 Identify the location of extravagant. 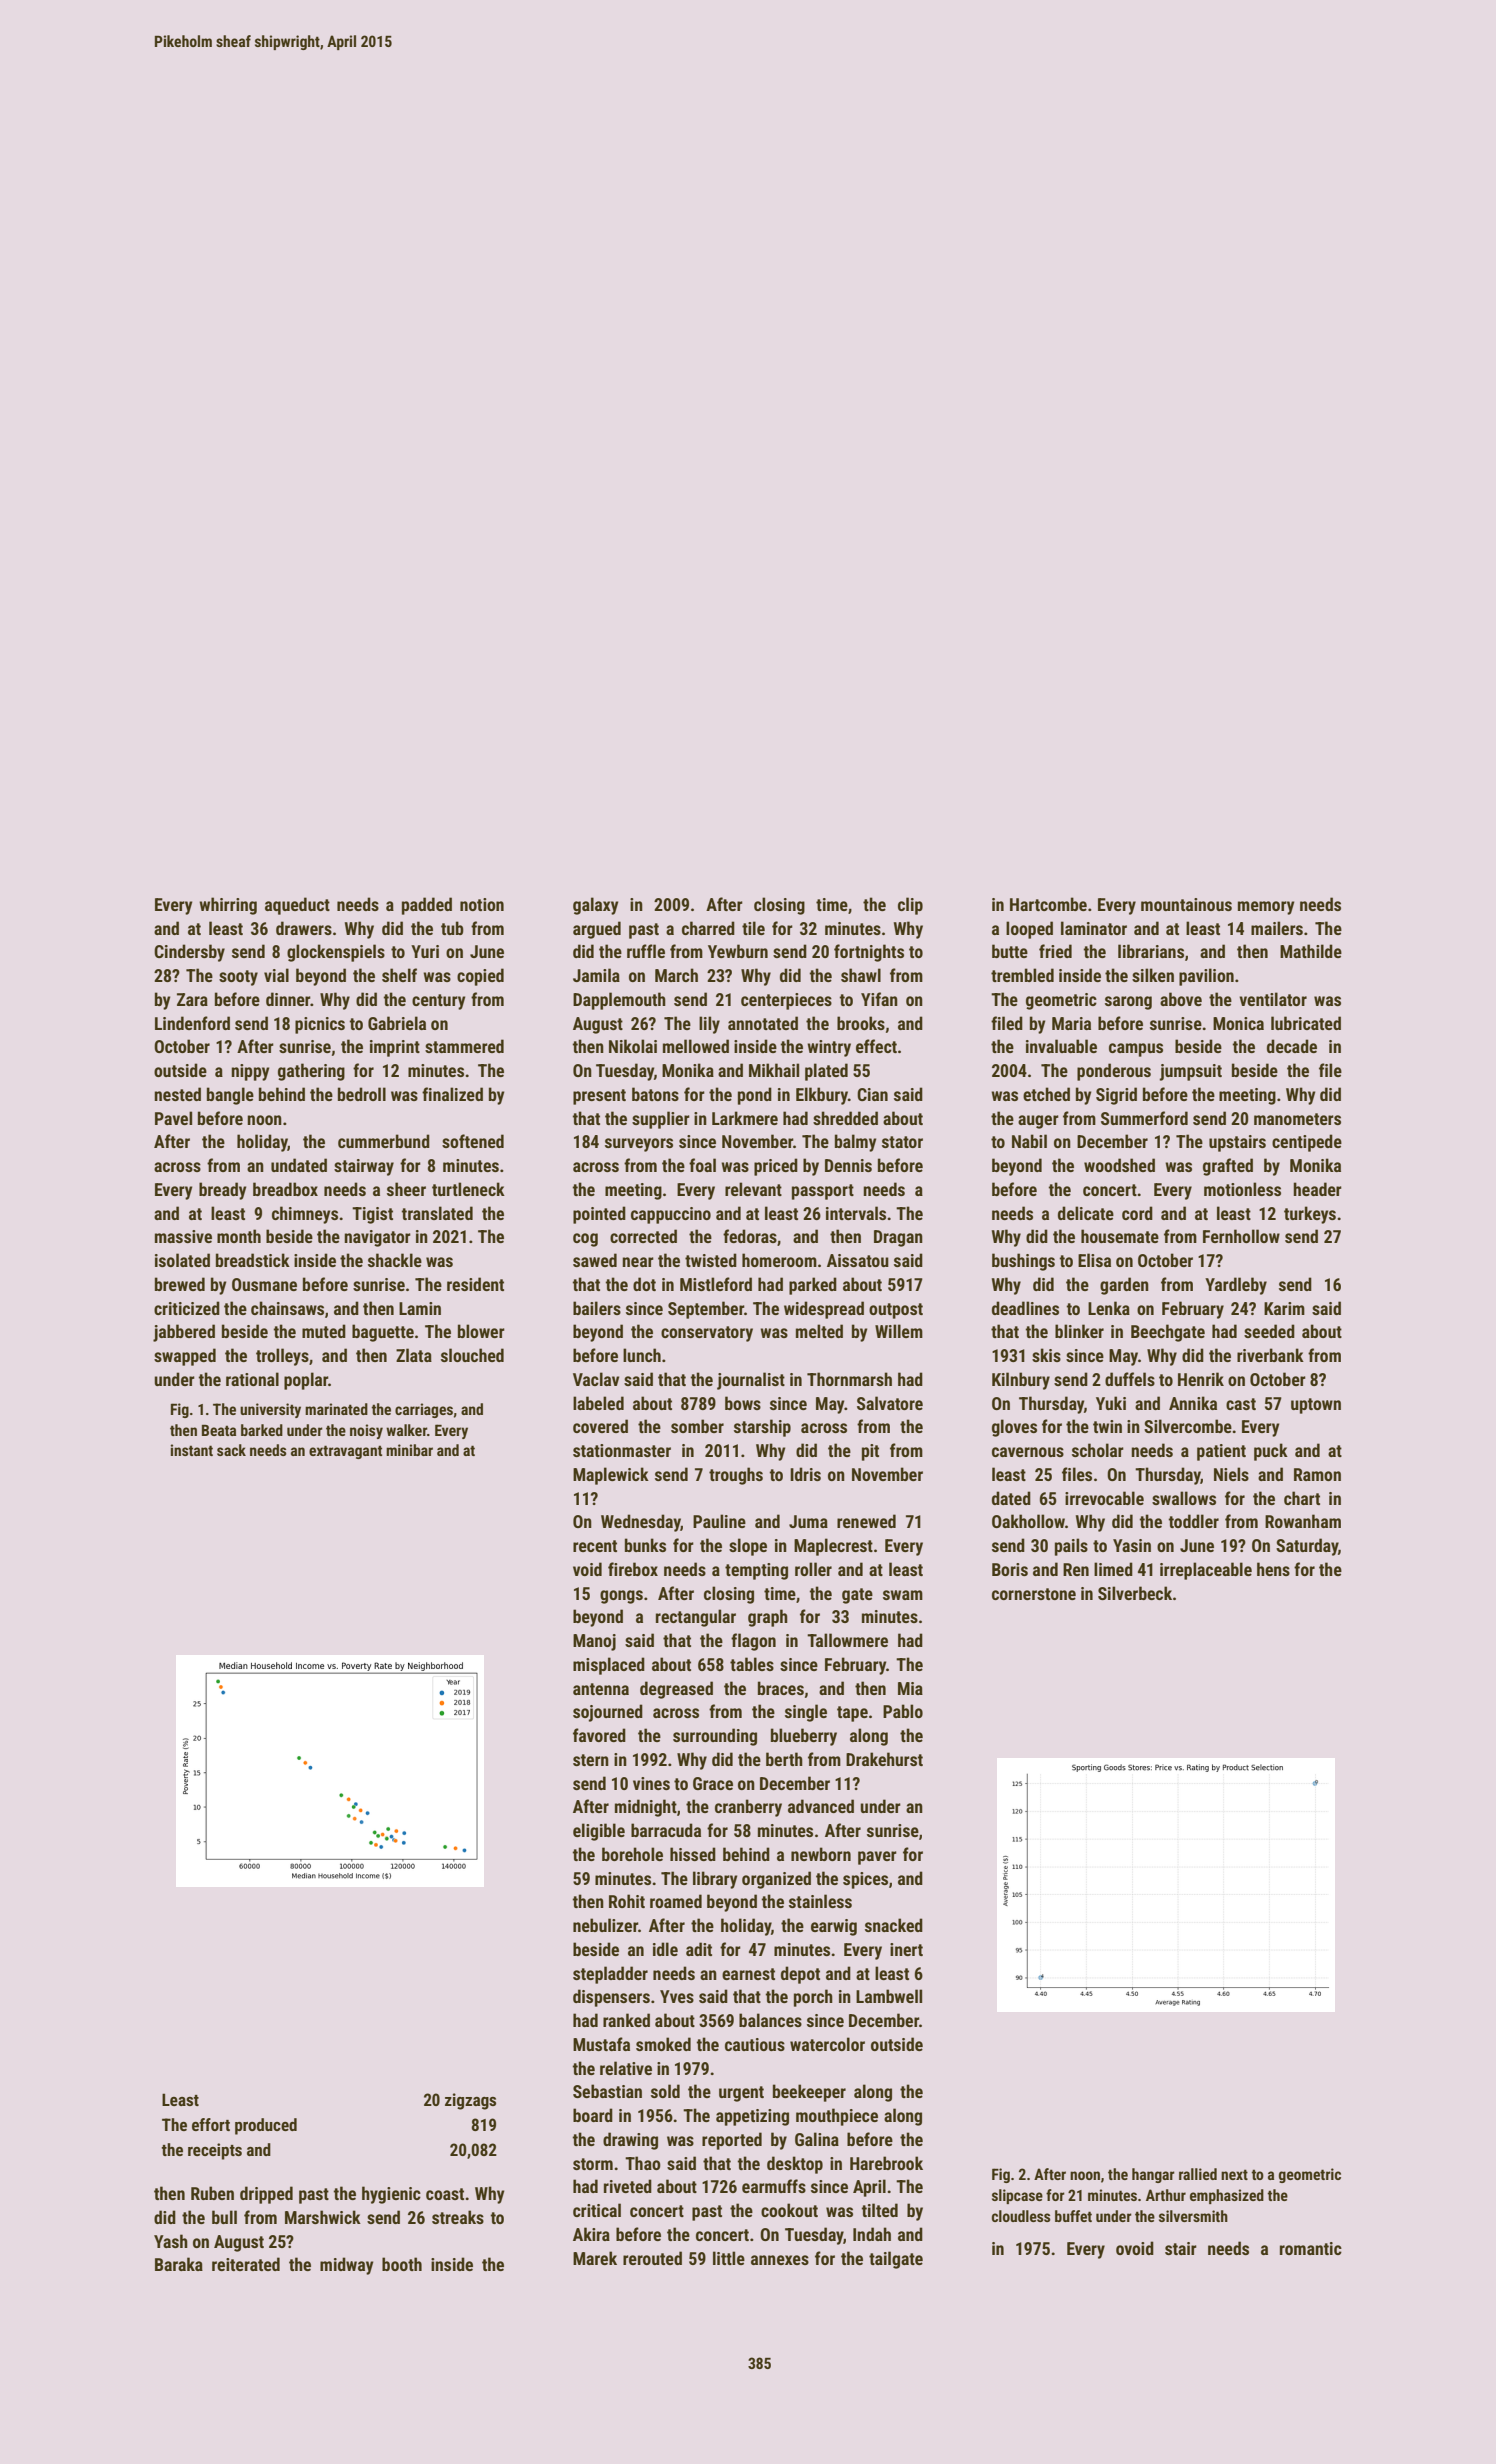
(345, 1452).
